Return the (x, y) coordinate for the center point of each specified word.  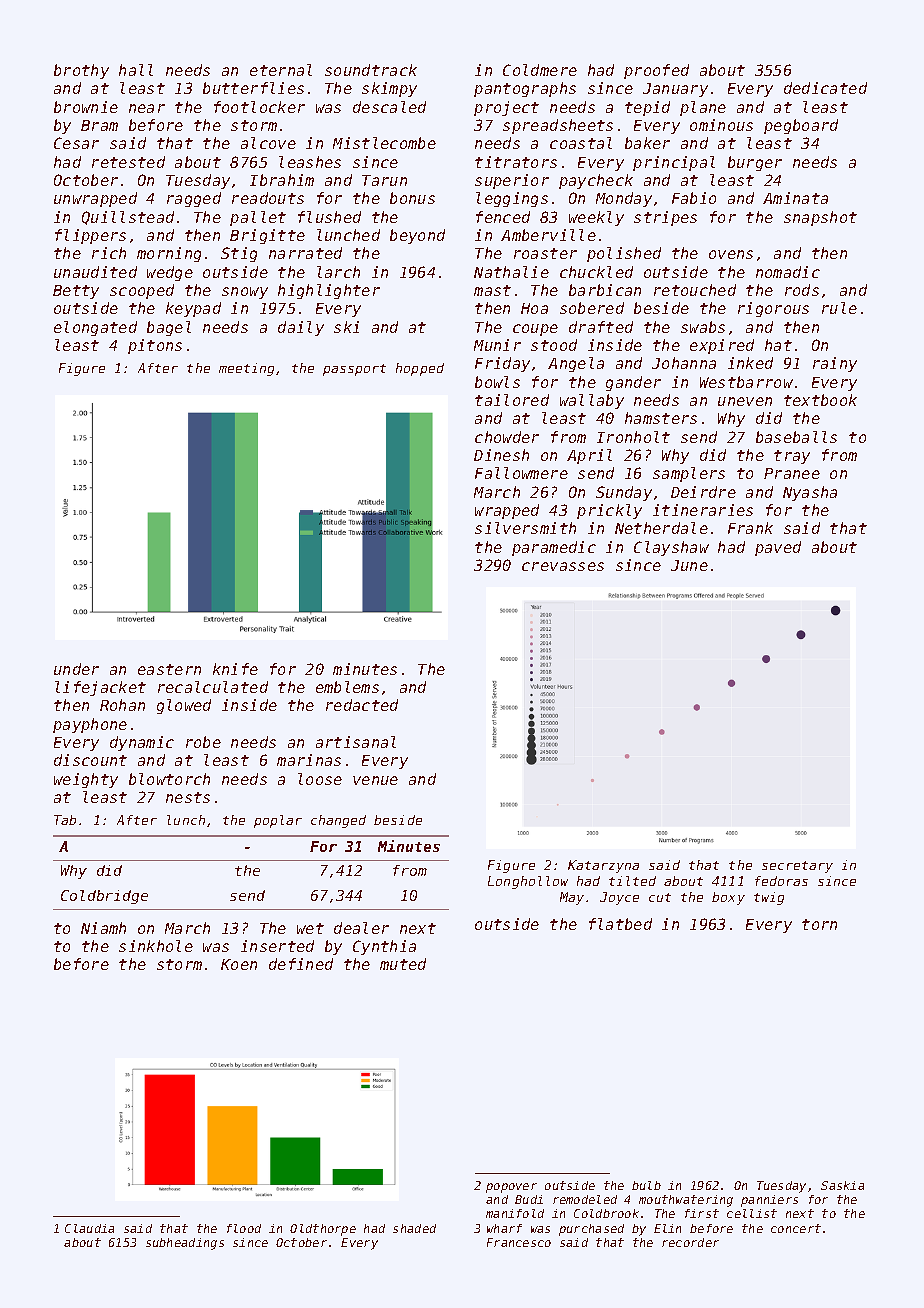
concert (796, 1228)
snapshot (820, 218)
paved (778, 548)
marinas (309, 760)
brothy (81, 71)
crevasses (563, 566)
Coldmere (540, 70)
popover (511, 1188)
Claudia (89, 1228)
